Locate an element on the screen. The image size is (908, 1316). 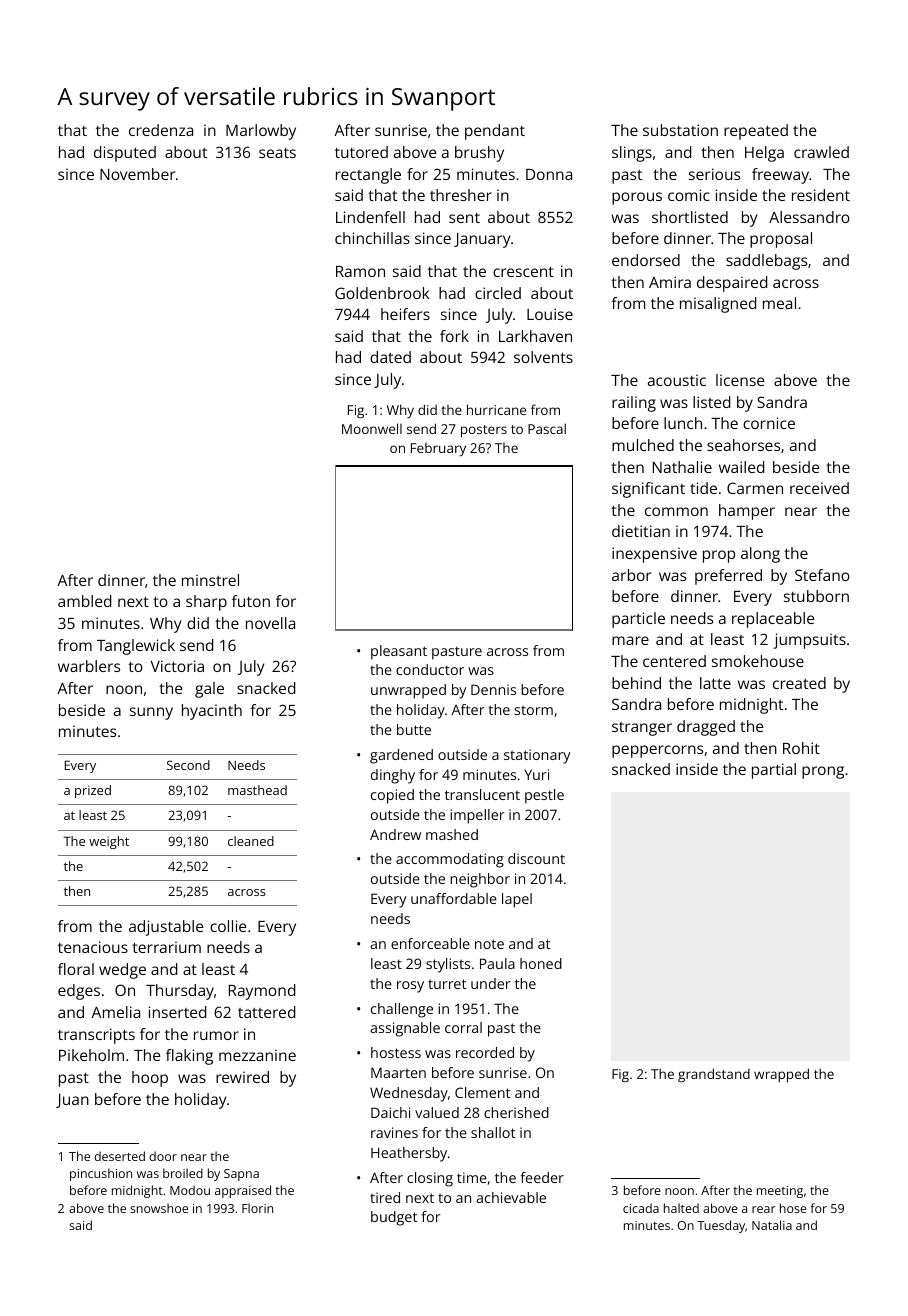
assignable is located at coordinates (405, 1029).
